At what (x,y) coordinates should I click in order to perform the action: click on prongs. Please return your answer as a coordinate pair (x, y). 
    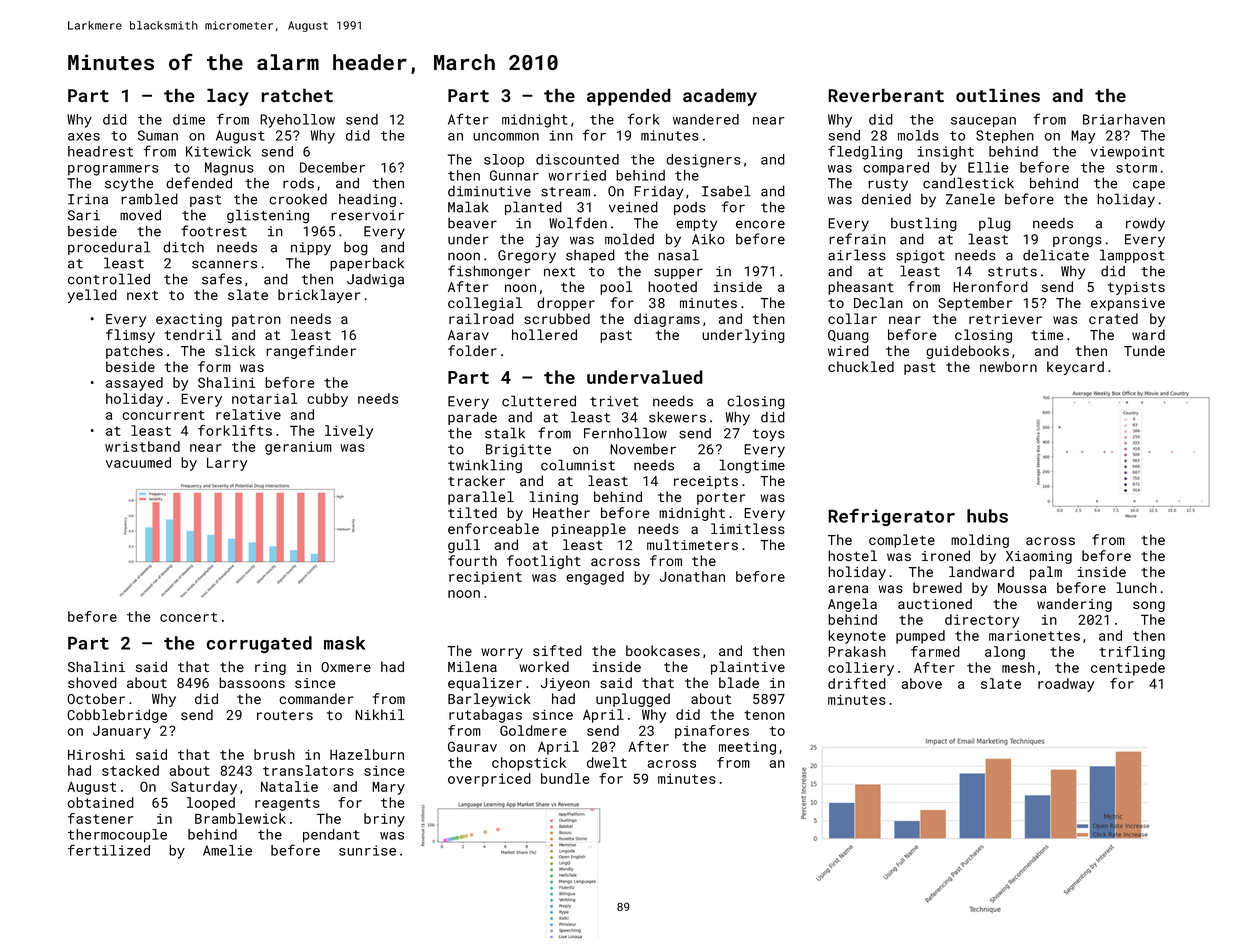
    Looking at the image, I should click on (1077, 242).
